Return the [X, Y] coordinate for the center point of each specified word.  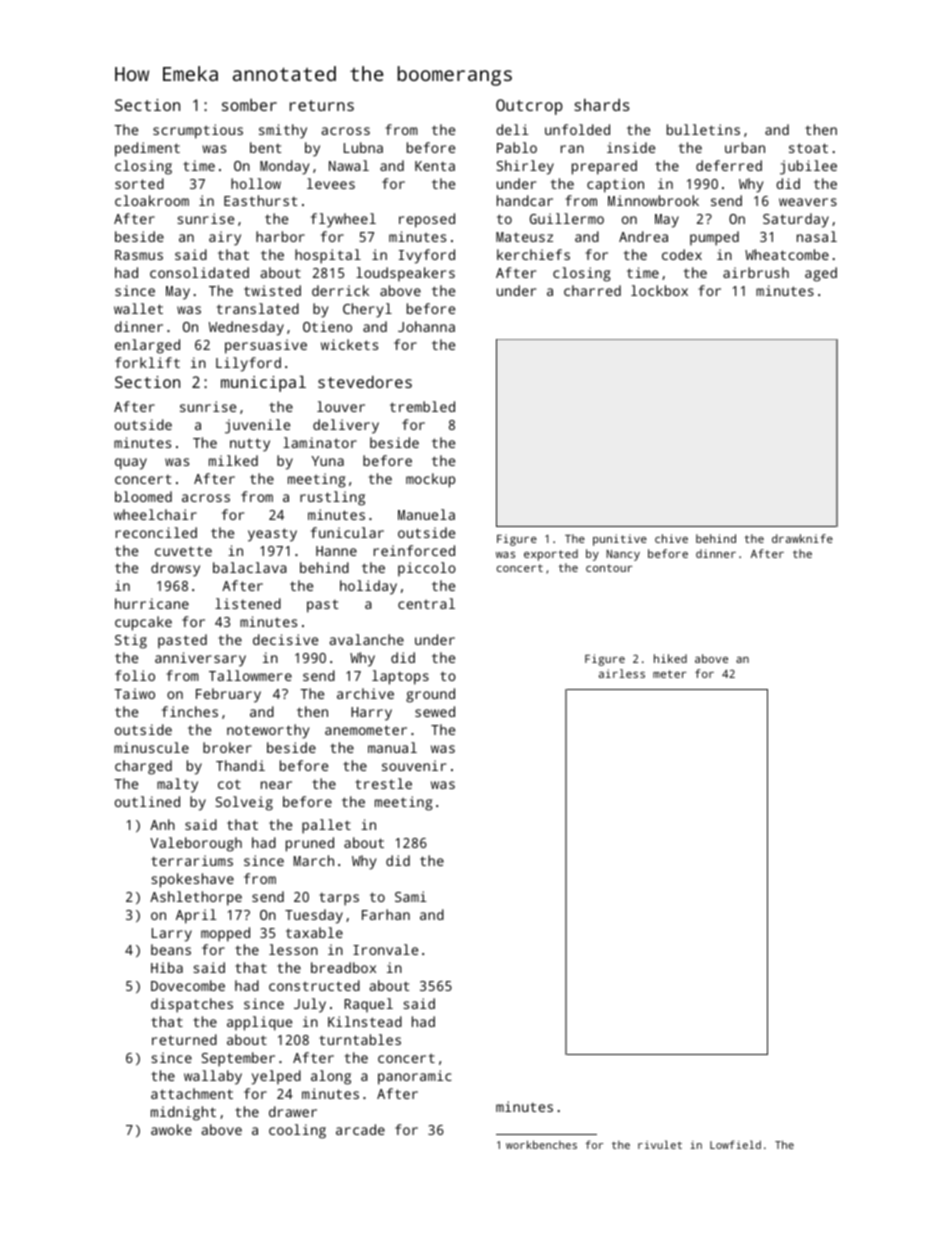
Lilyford [248, 364]
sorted [139, 183]
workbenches [541, 1144]
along [331, 1077]
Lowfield [735, 1144]
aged [821, 274]
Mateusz [524, 237]
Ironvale [385, 949]
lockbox [659, 290]
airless [622, 673]
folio [135, 675]
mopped [225, 934]
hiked [670, 658]
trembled [422, 406]
